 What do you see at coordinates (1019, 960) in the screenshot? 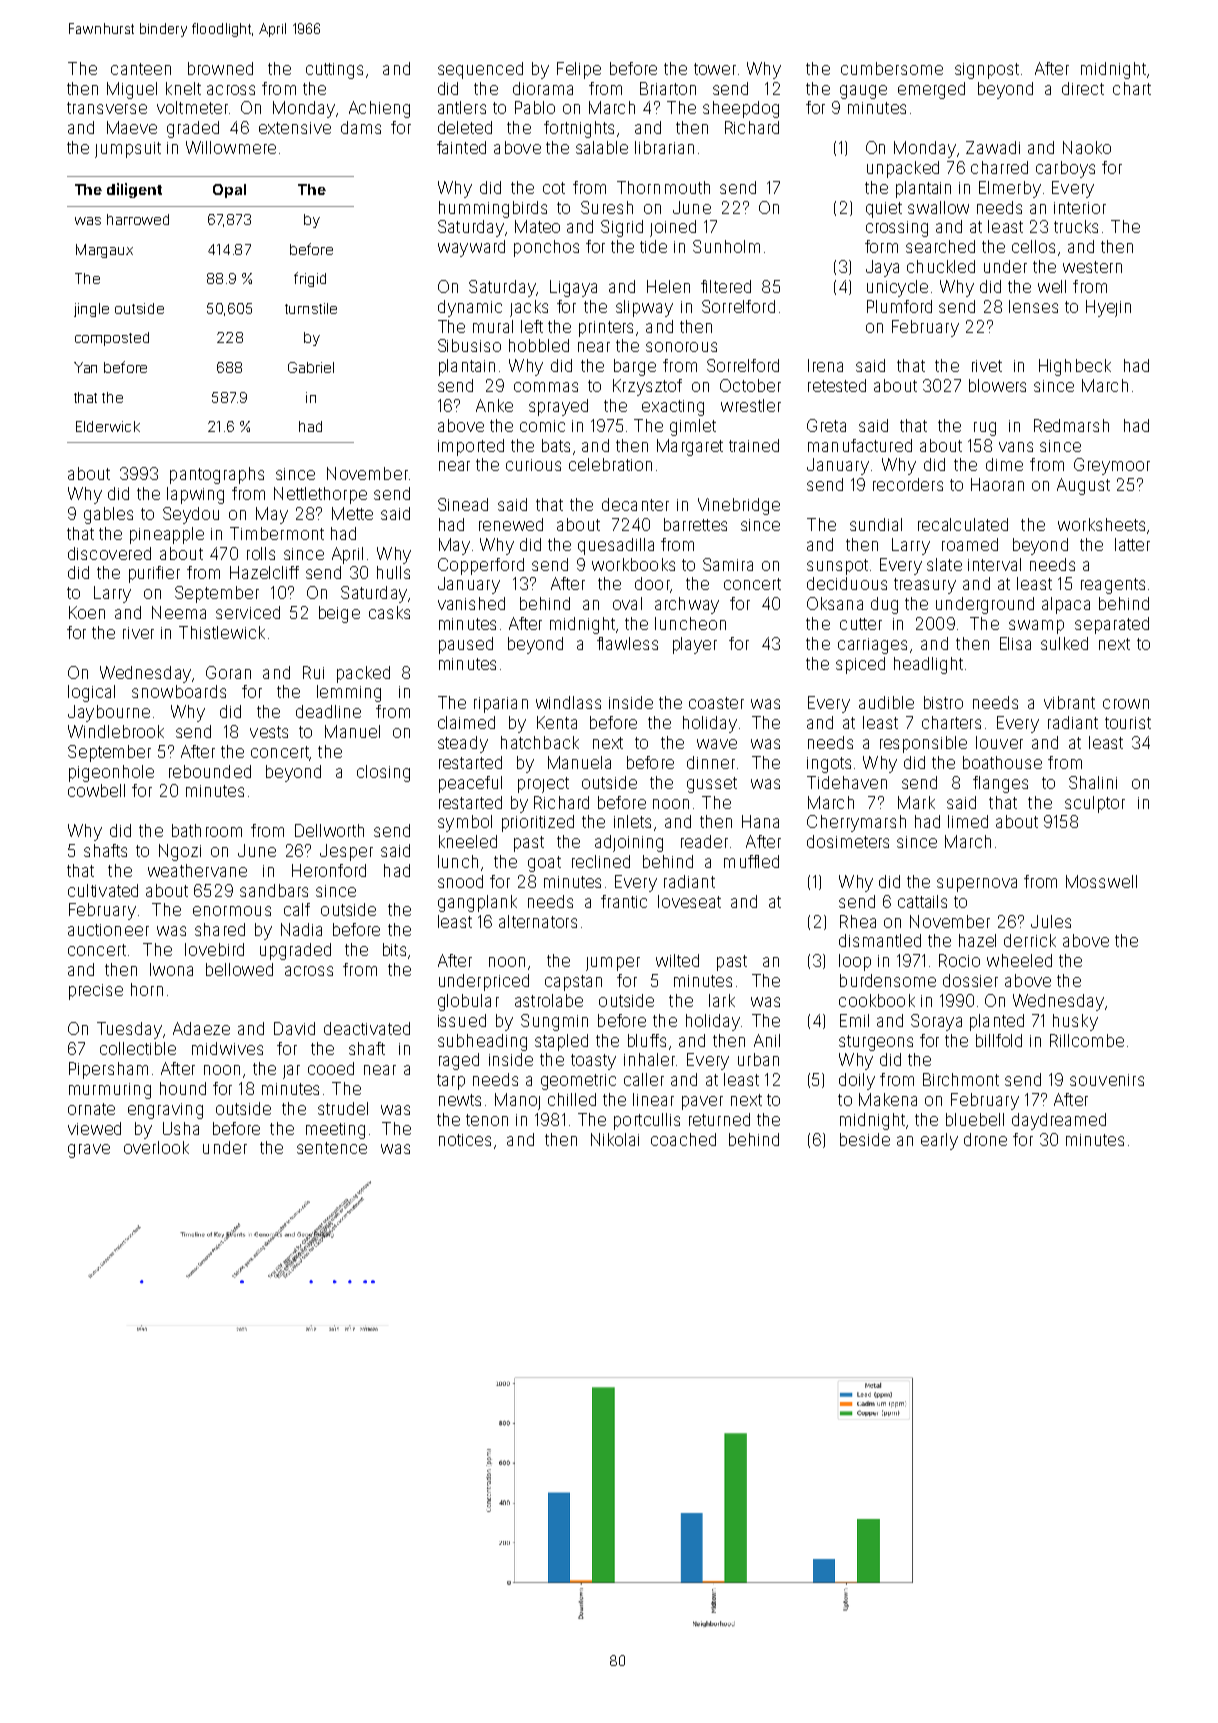
I see `wheeled` at bounding box center [1019, 960].
